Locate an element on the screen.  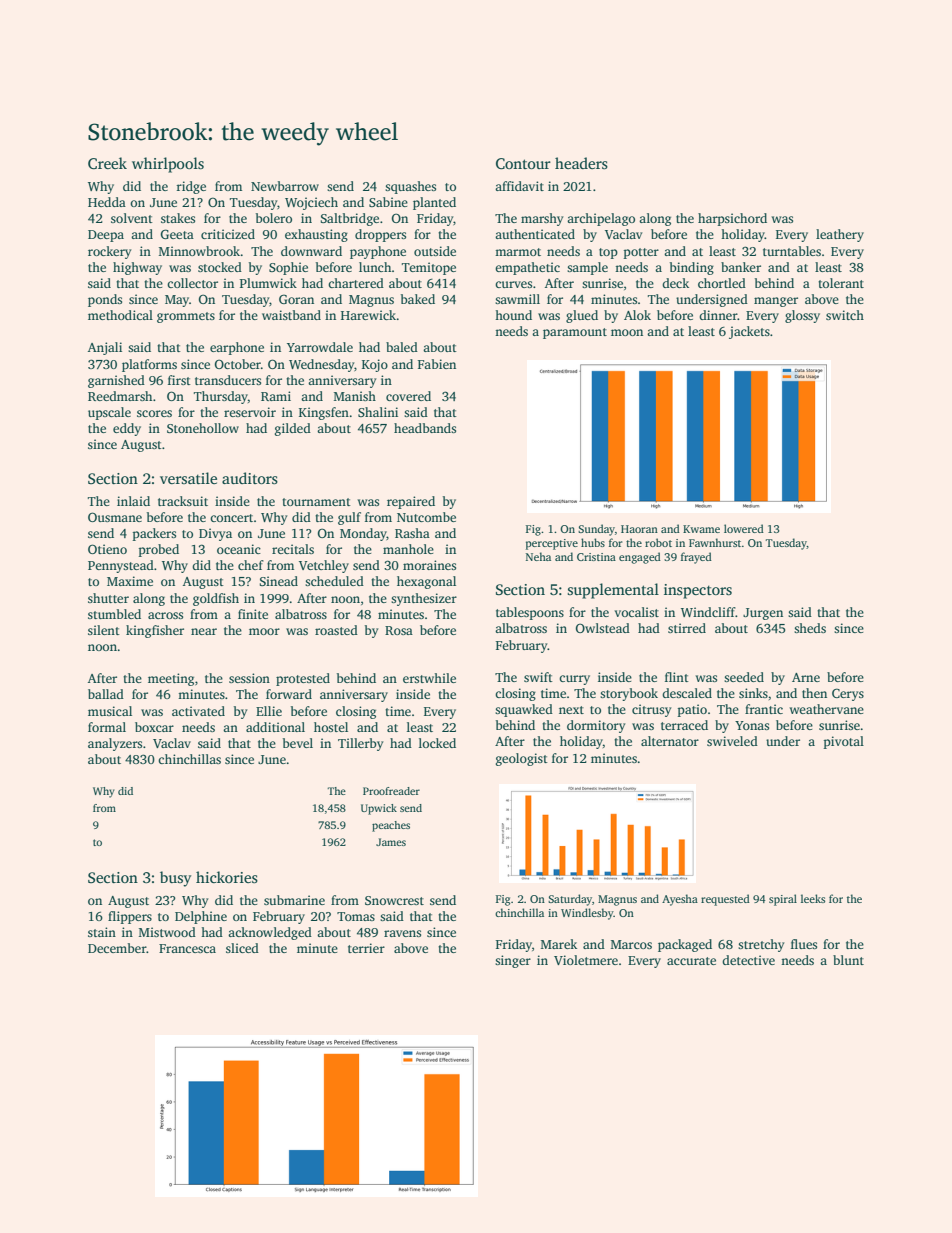
Contour is located at coordinates (523, 163).
